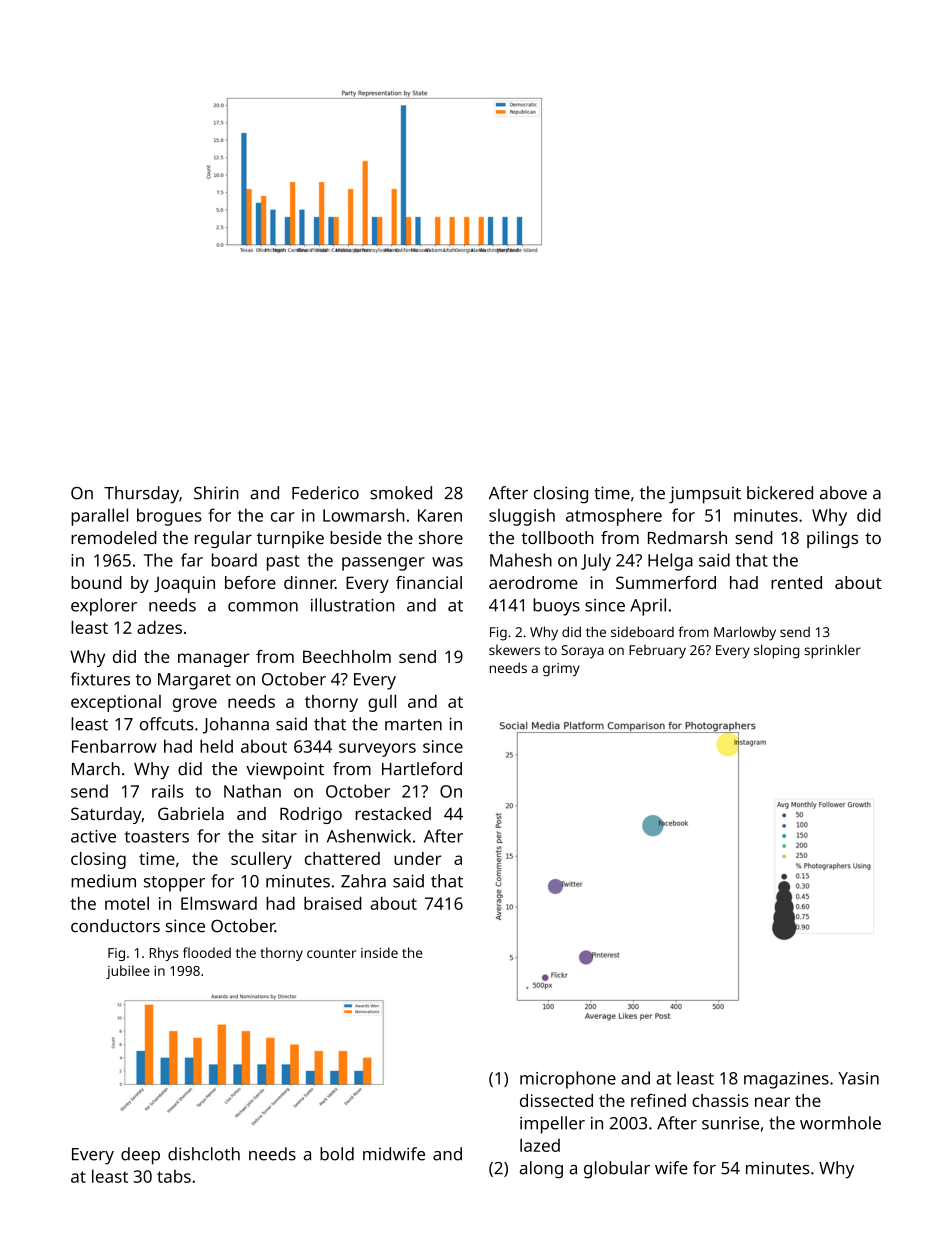 This screenshot has width=952, height=1233. Describe the element at coordinates (556, 1100) in the screenshot. I see `dissected` at that location.
